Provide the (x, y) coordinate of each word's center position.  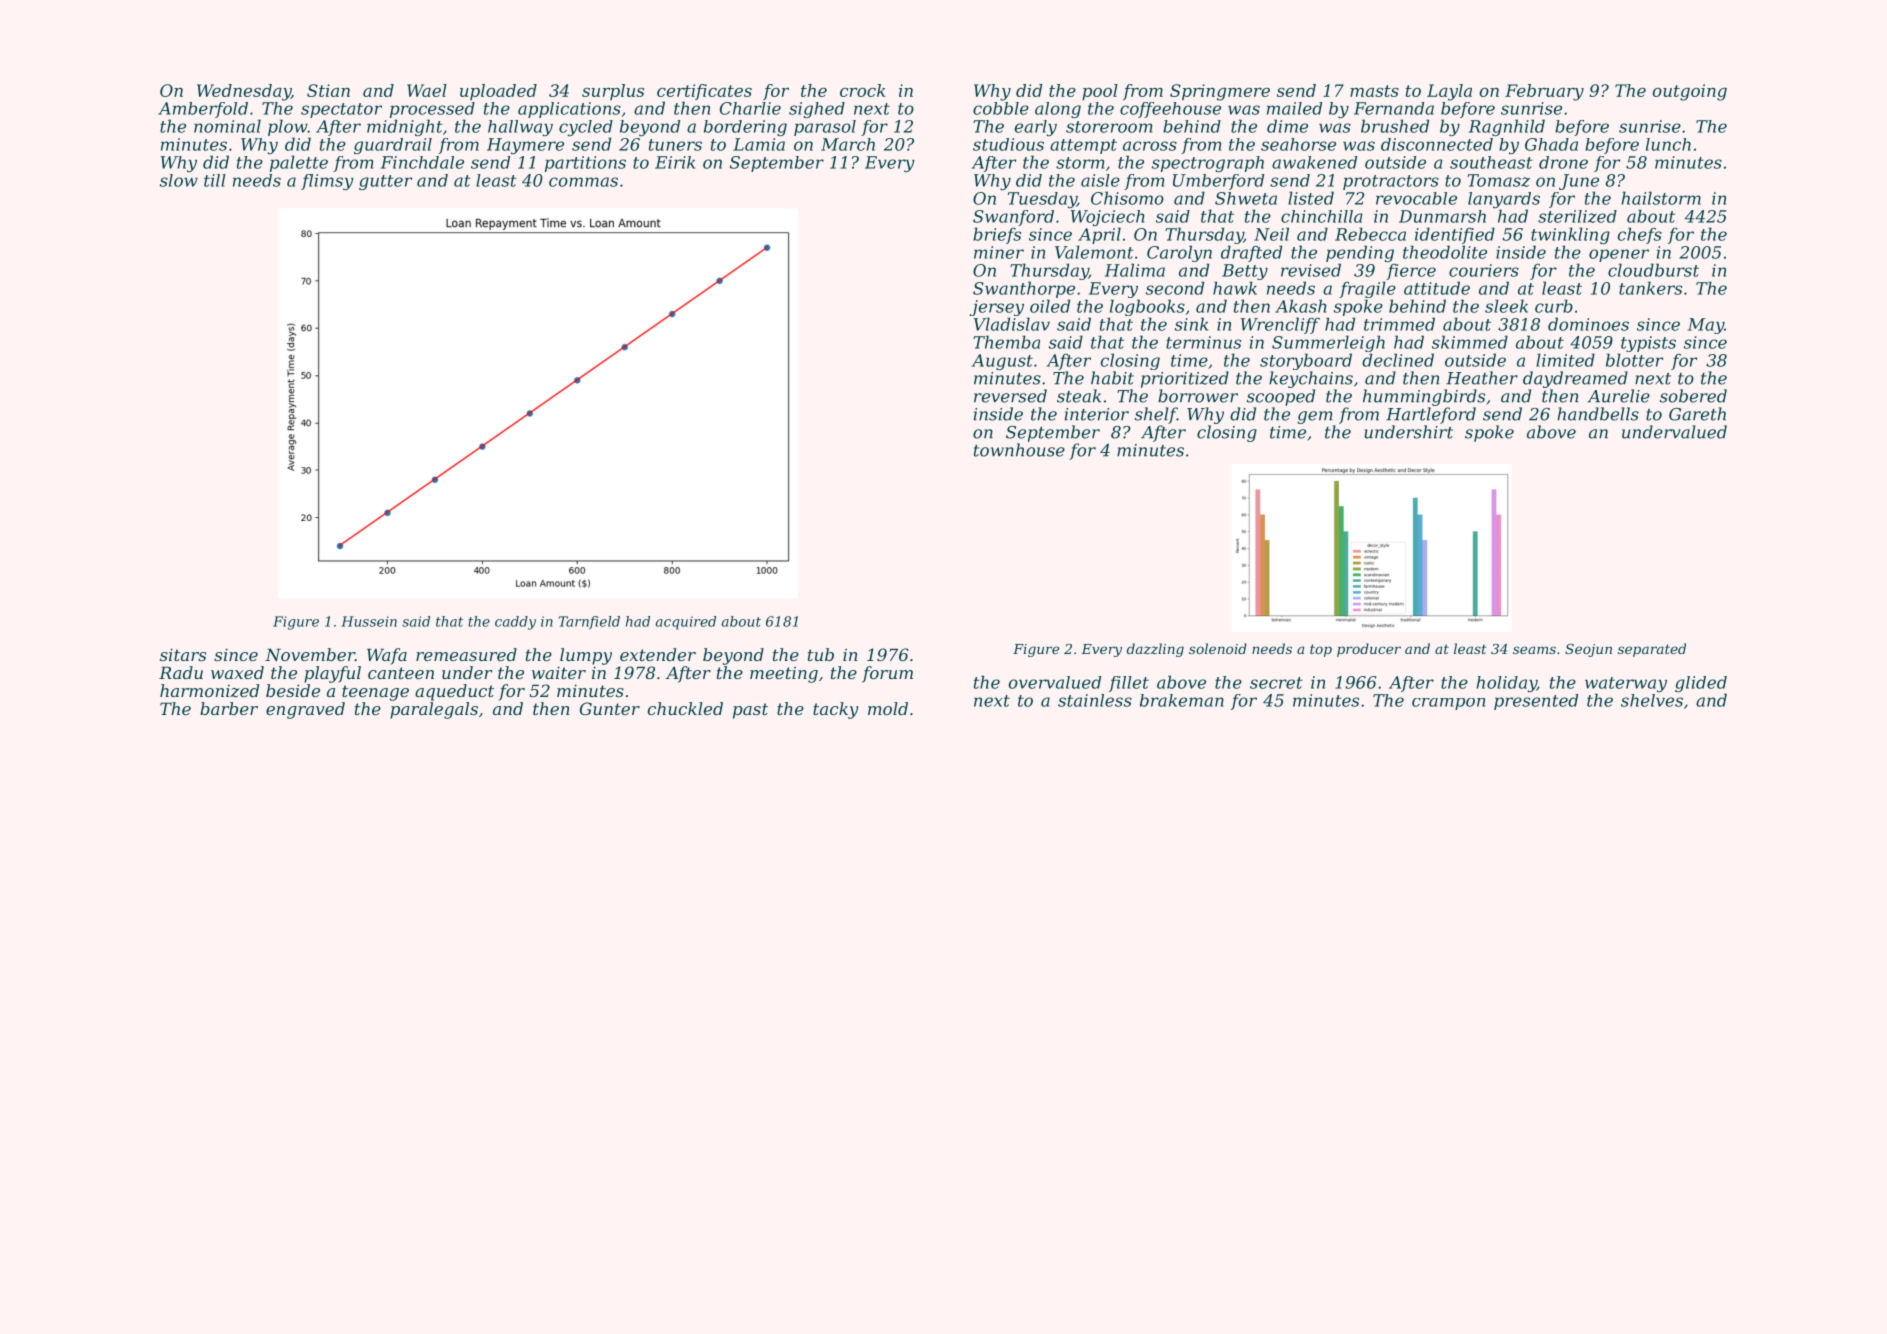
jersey (997, 308)
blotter (1634, 360)
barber (229, 708)
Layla (1449, 92)
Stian (328, 90)
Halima (1135, 270)
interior (1097, 414)
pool (1100, 92)
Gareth (1697, 414)
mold (888, 708)
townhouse (1019, 450)
